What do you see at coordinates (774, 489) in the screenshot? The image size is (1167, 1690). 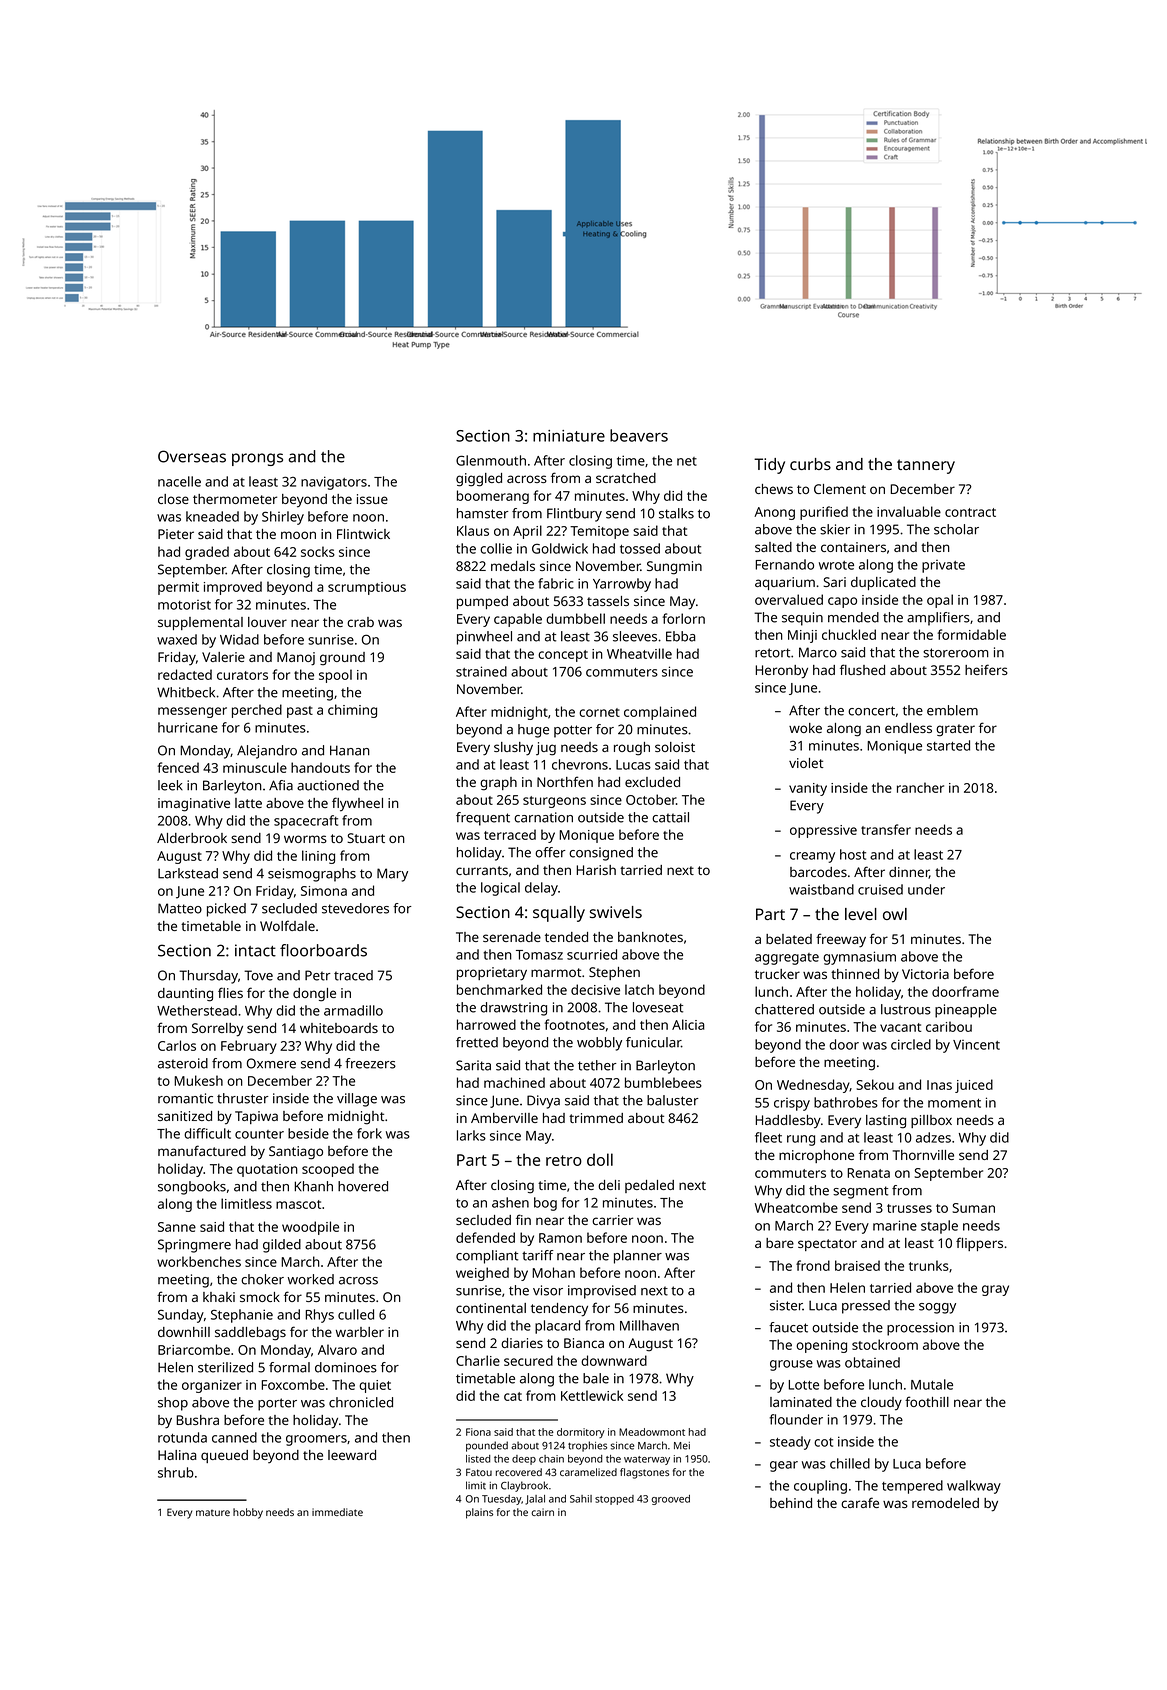 I see `chews` at bounding box center [774, 489].
